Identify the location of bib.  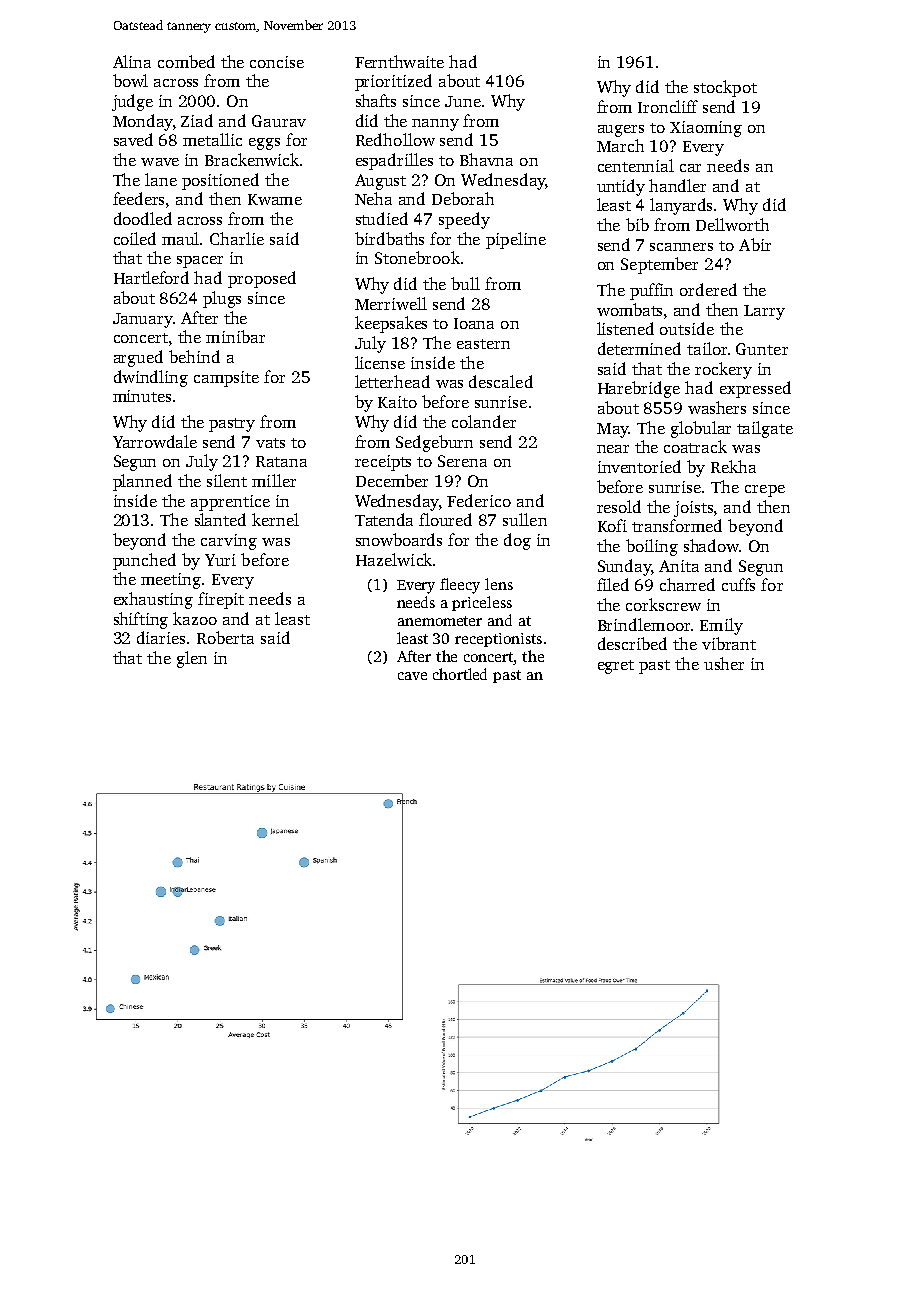
(637, 224).
